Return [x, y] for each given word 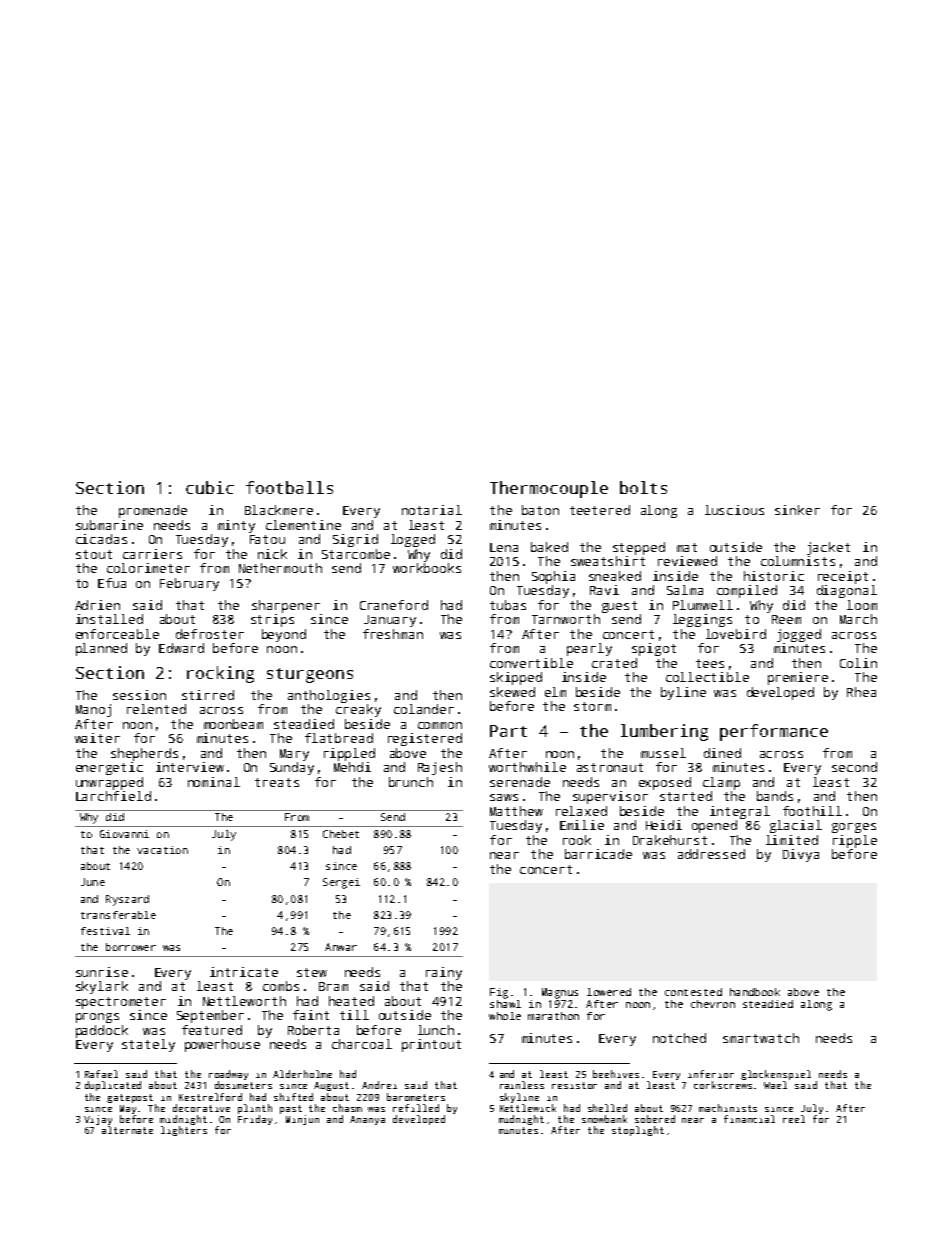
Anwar [341, 947]
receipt [843, 577]
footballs [289, 487]
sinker [797, 510]
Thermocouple [549, 489]
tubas [508, 605]
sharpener [286, 606]
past [291, 1109]
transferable [118, 915]
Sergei [341, 883]
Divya [801, 855]
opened [714, 826]
